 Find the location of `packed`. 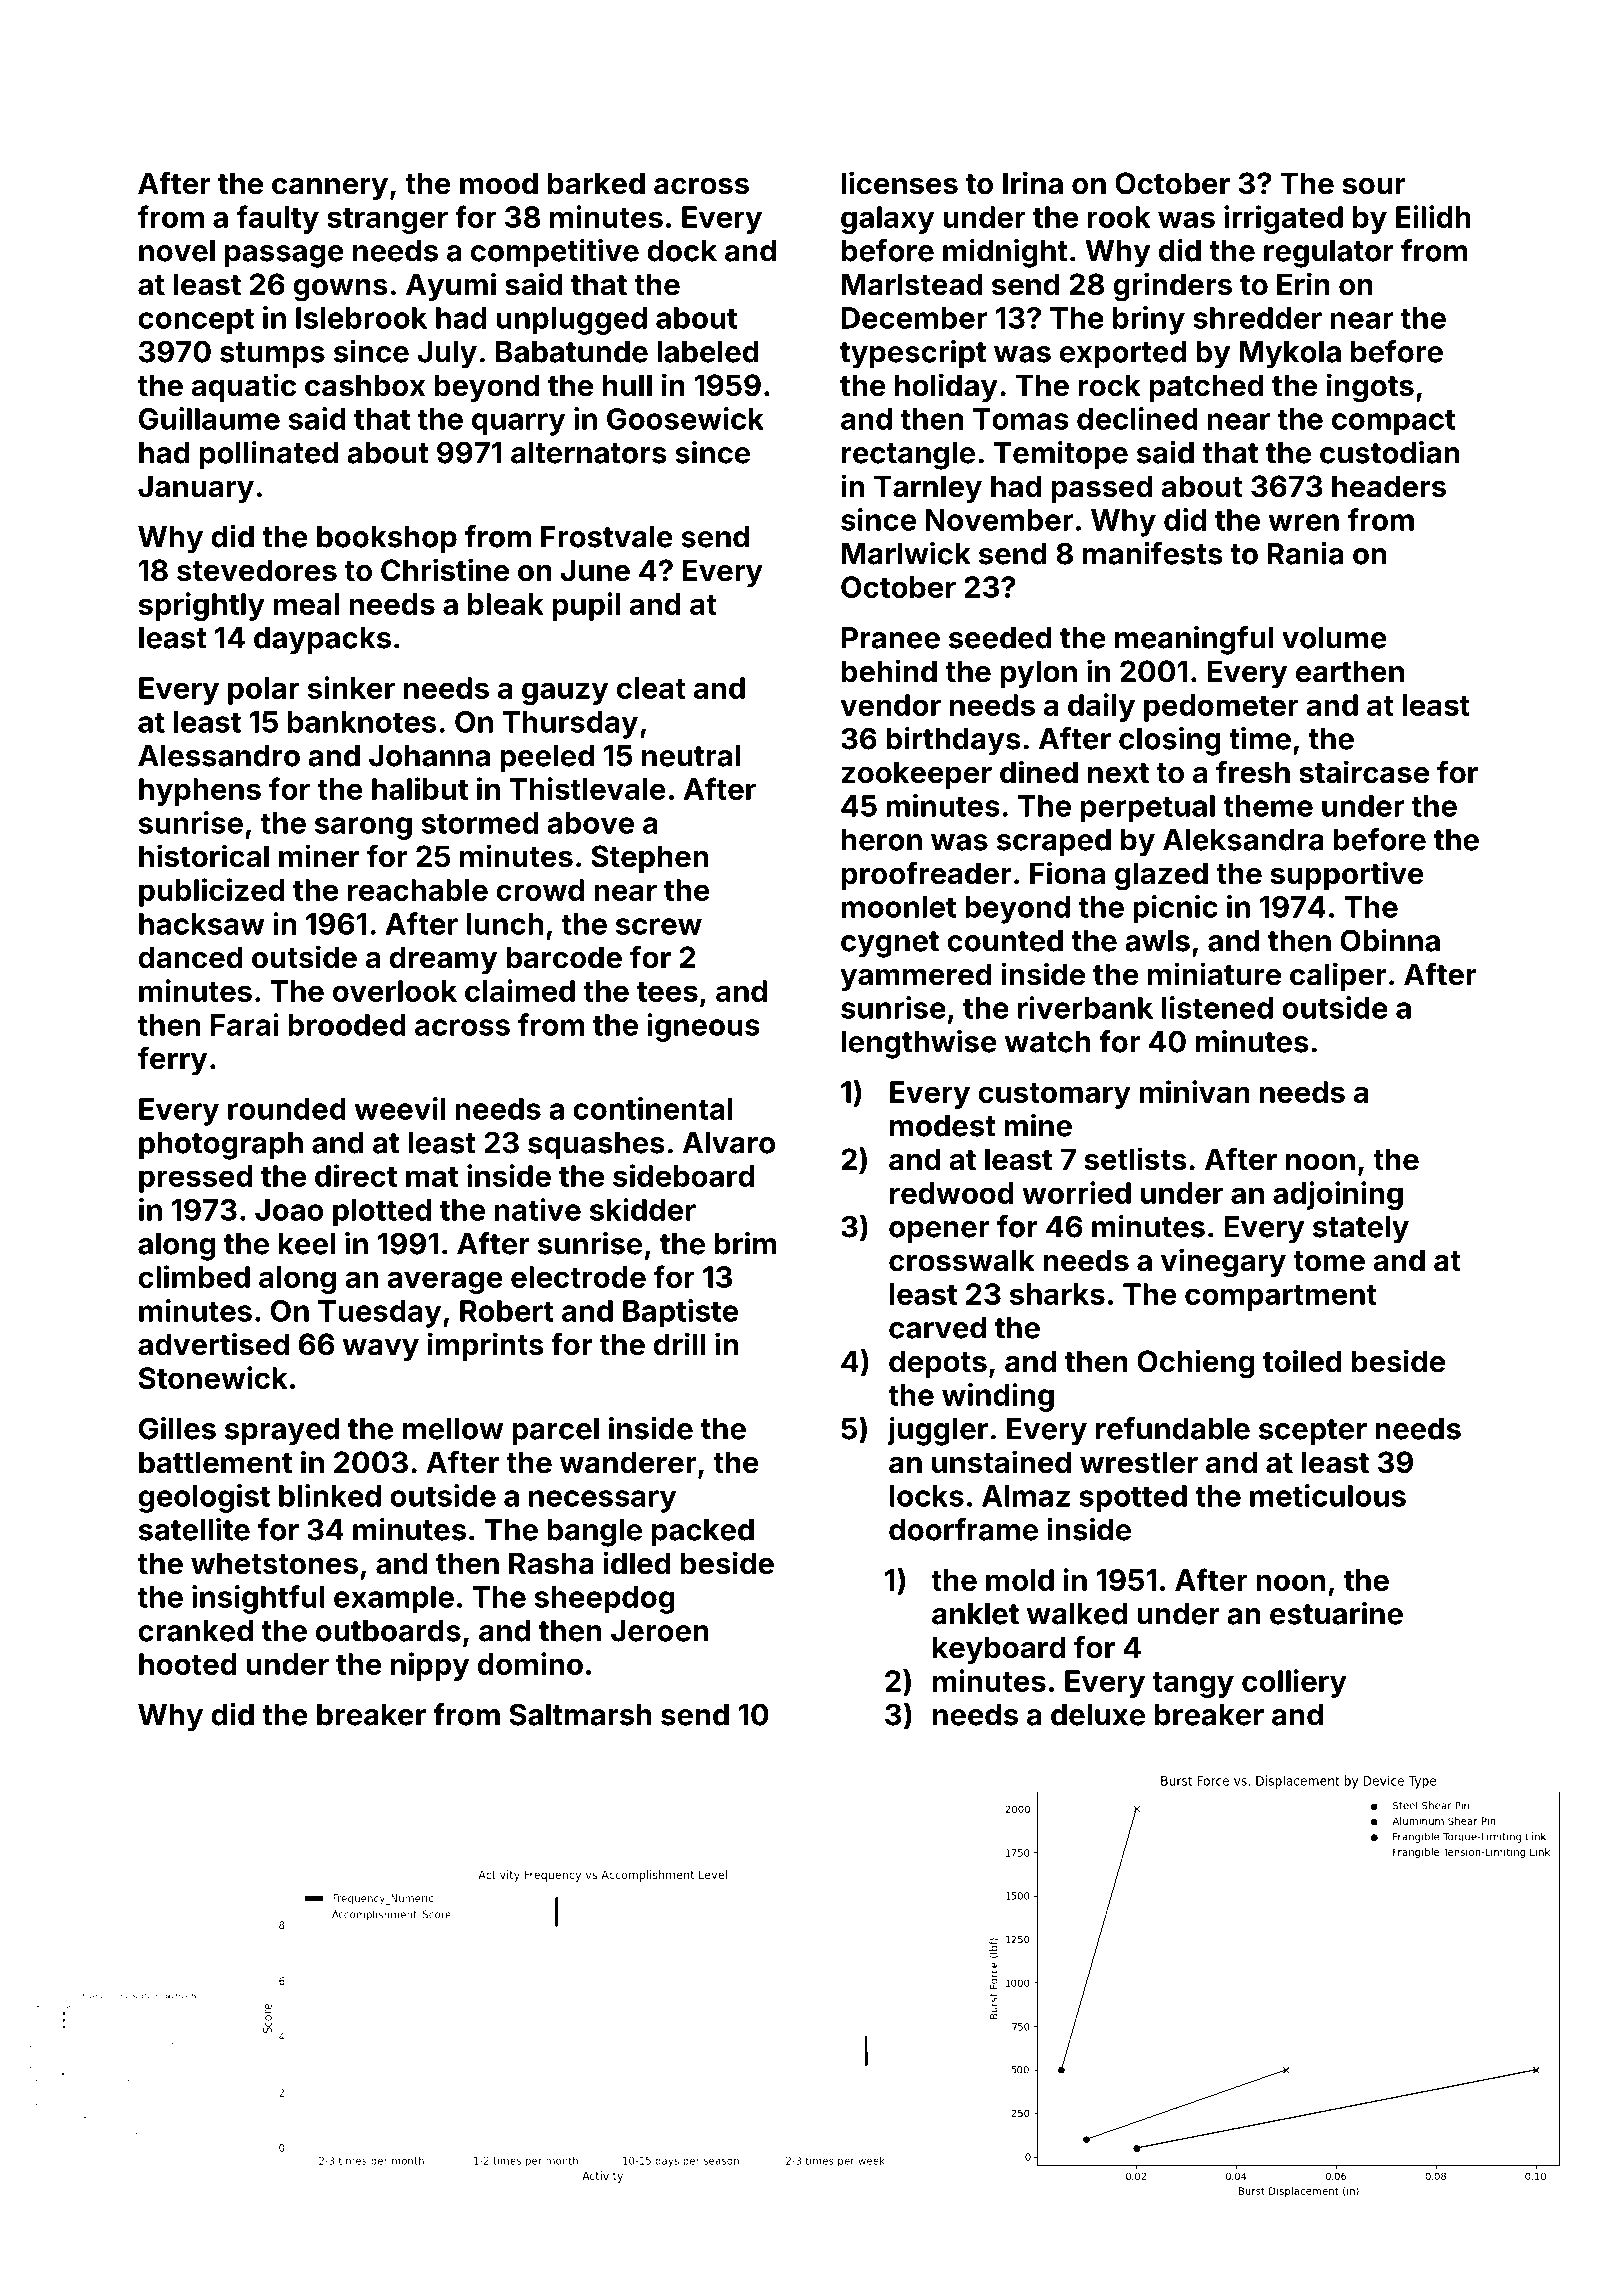

packed is located at coordinates (703, 1532).
